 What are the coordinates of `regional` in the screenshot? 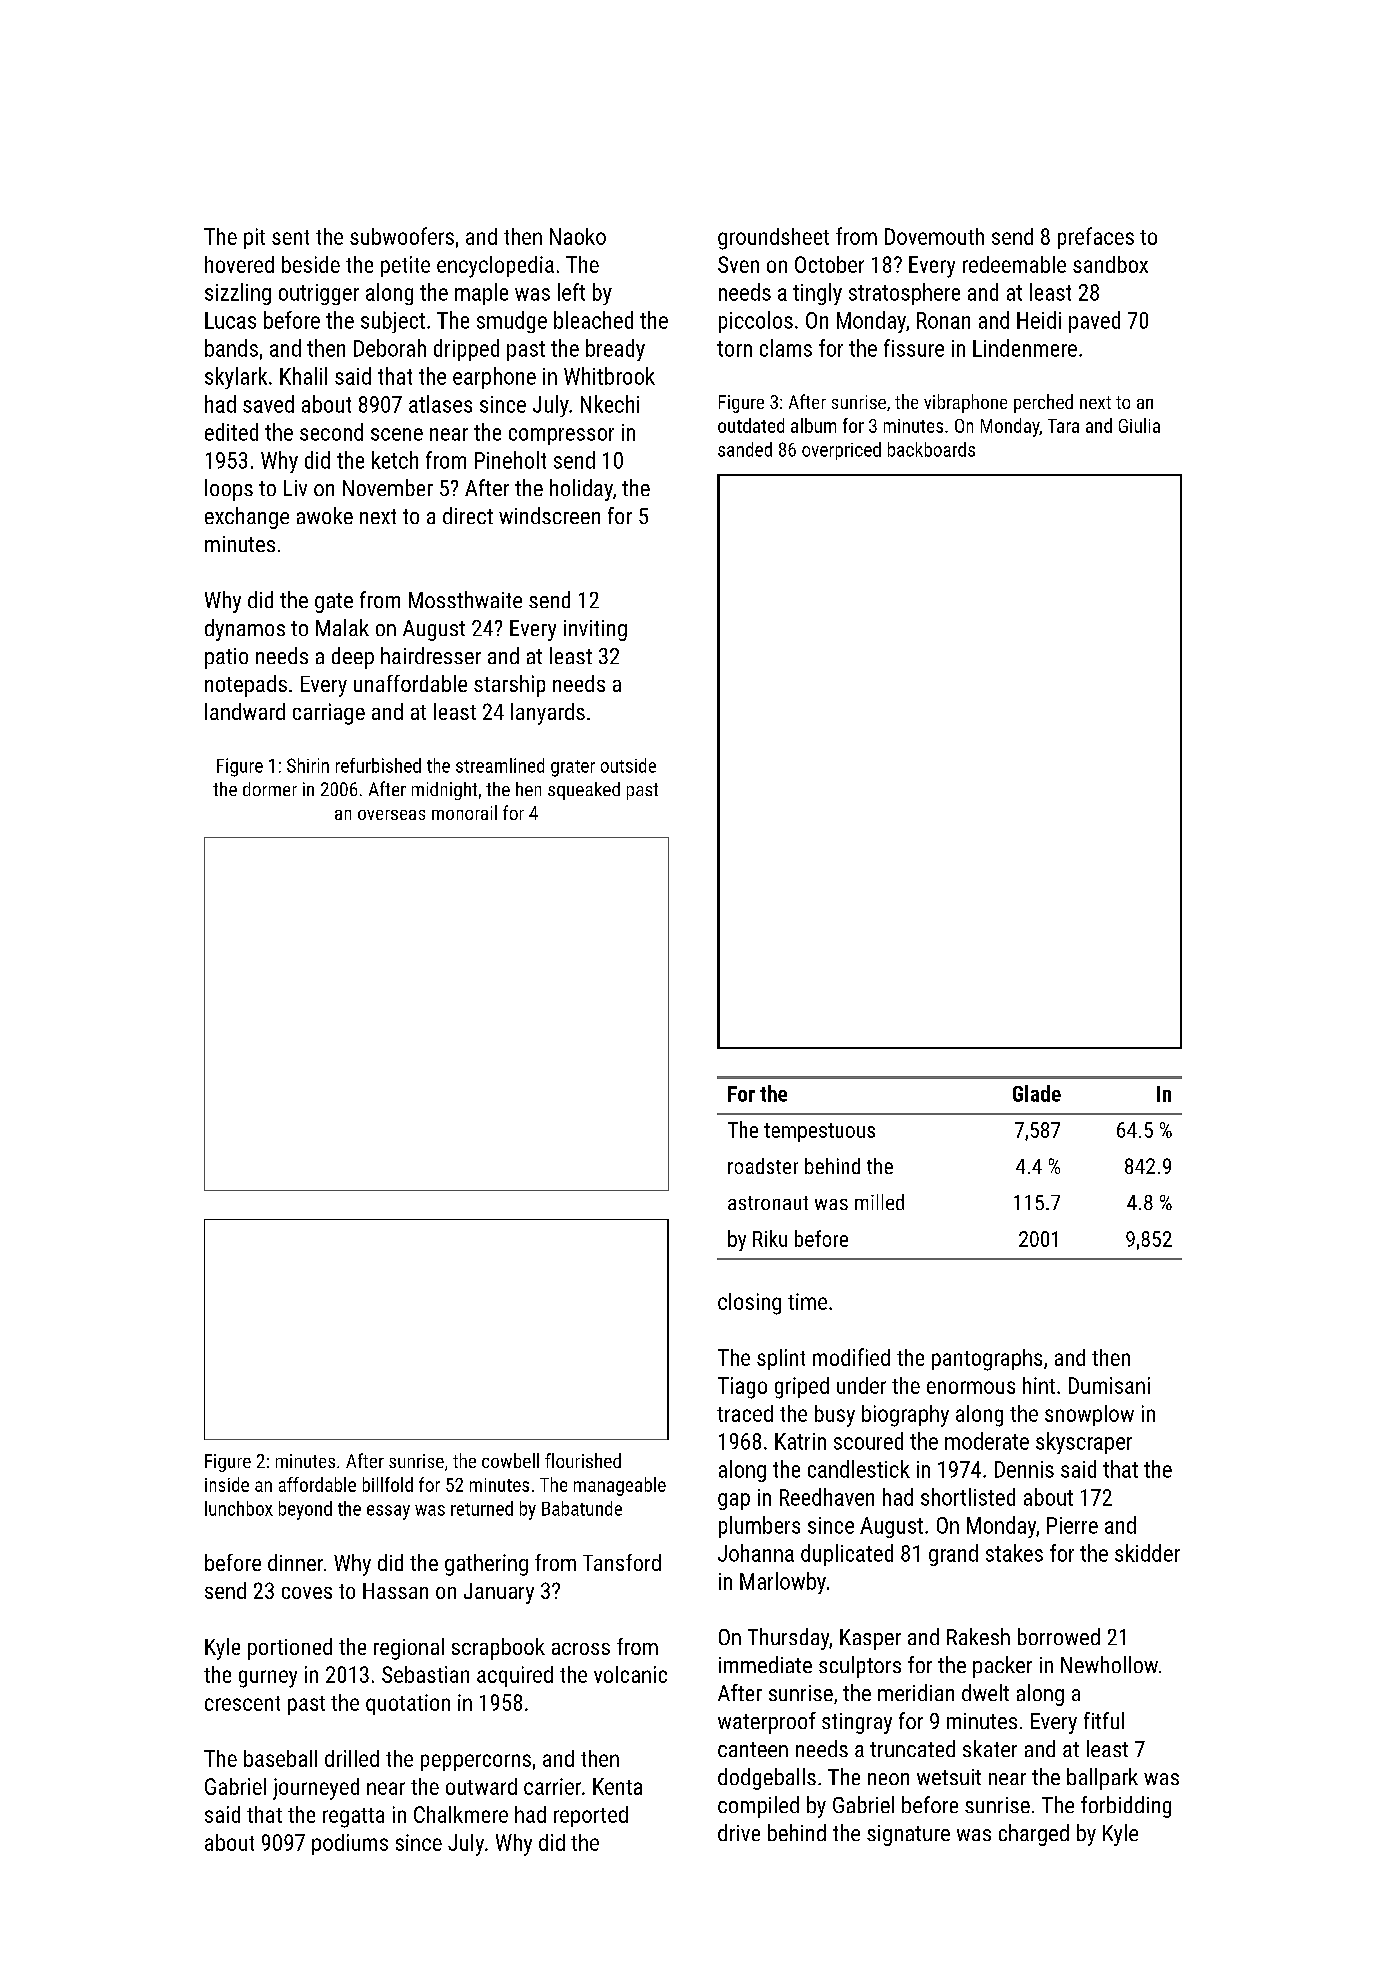 It's located at (409, 1649).
